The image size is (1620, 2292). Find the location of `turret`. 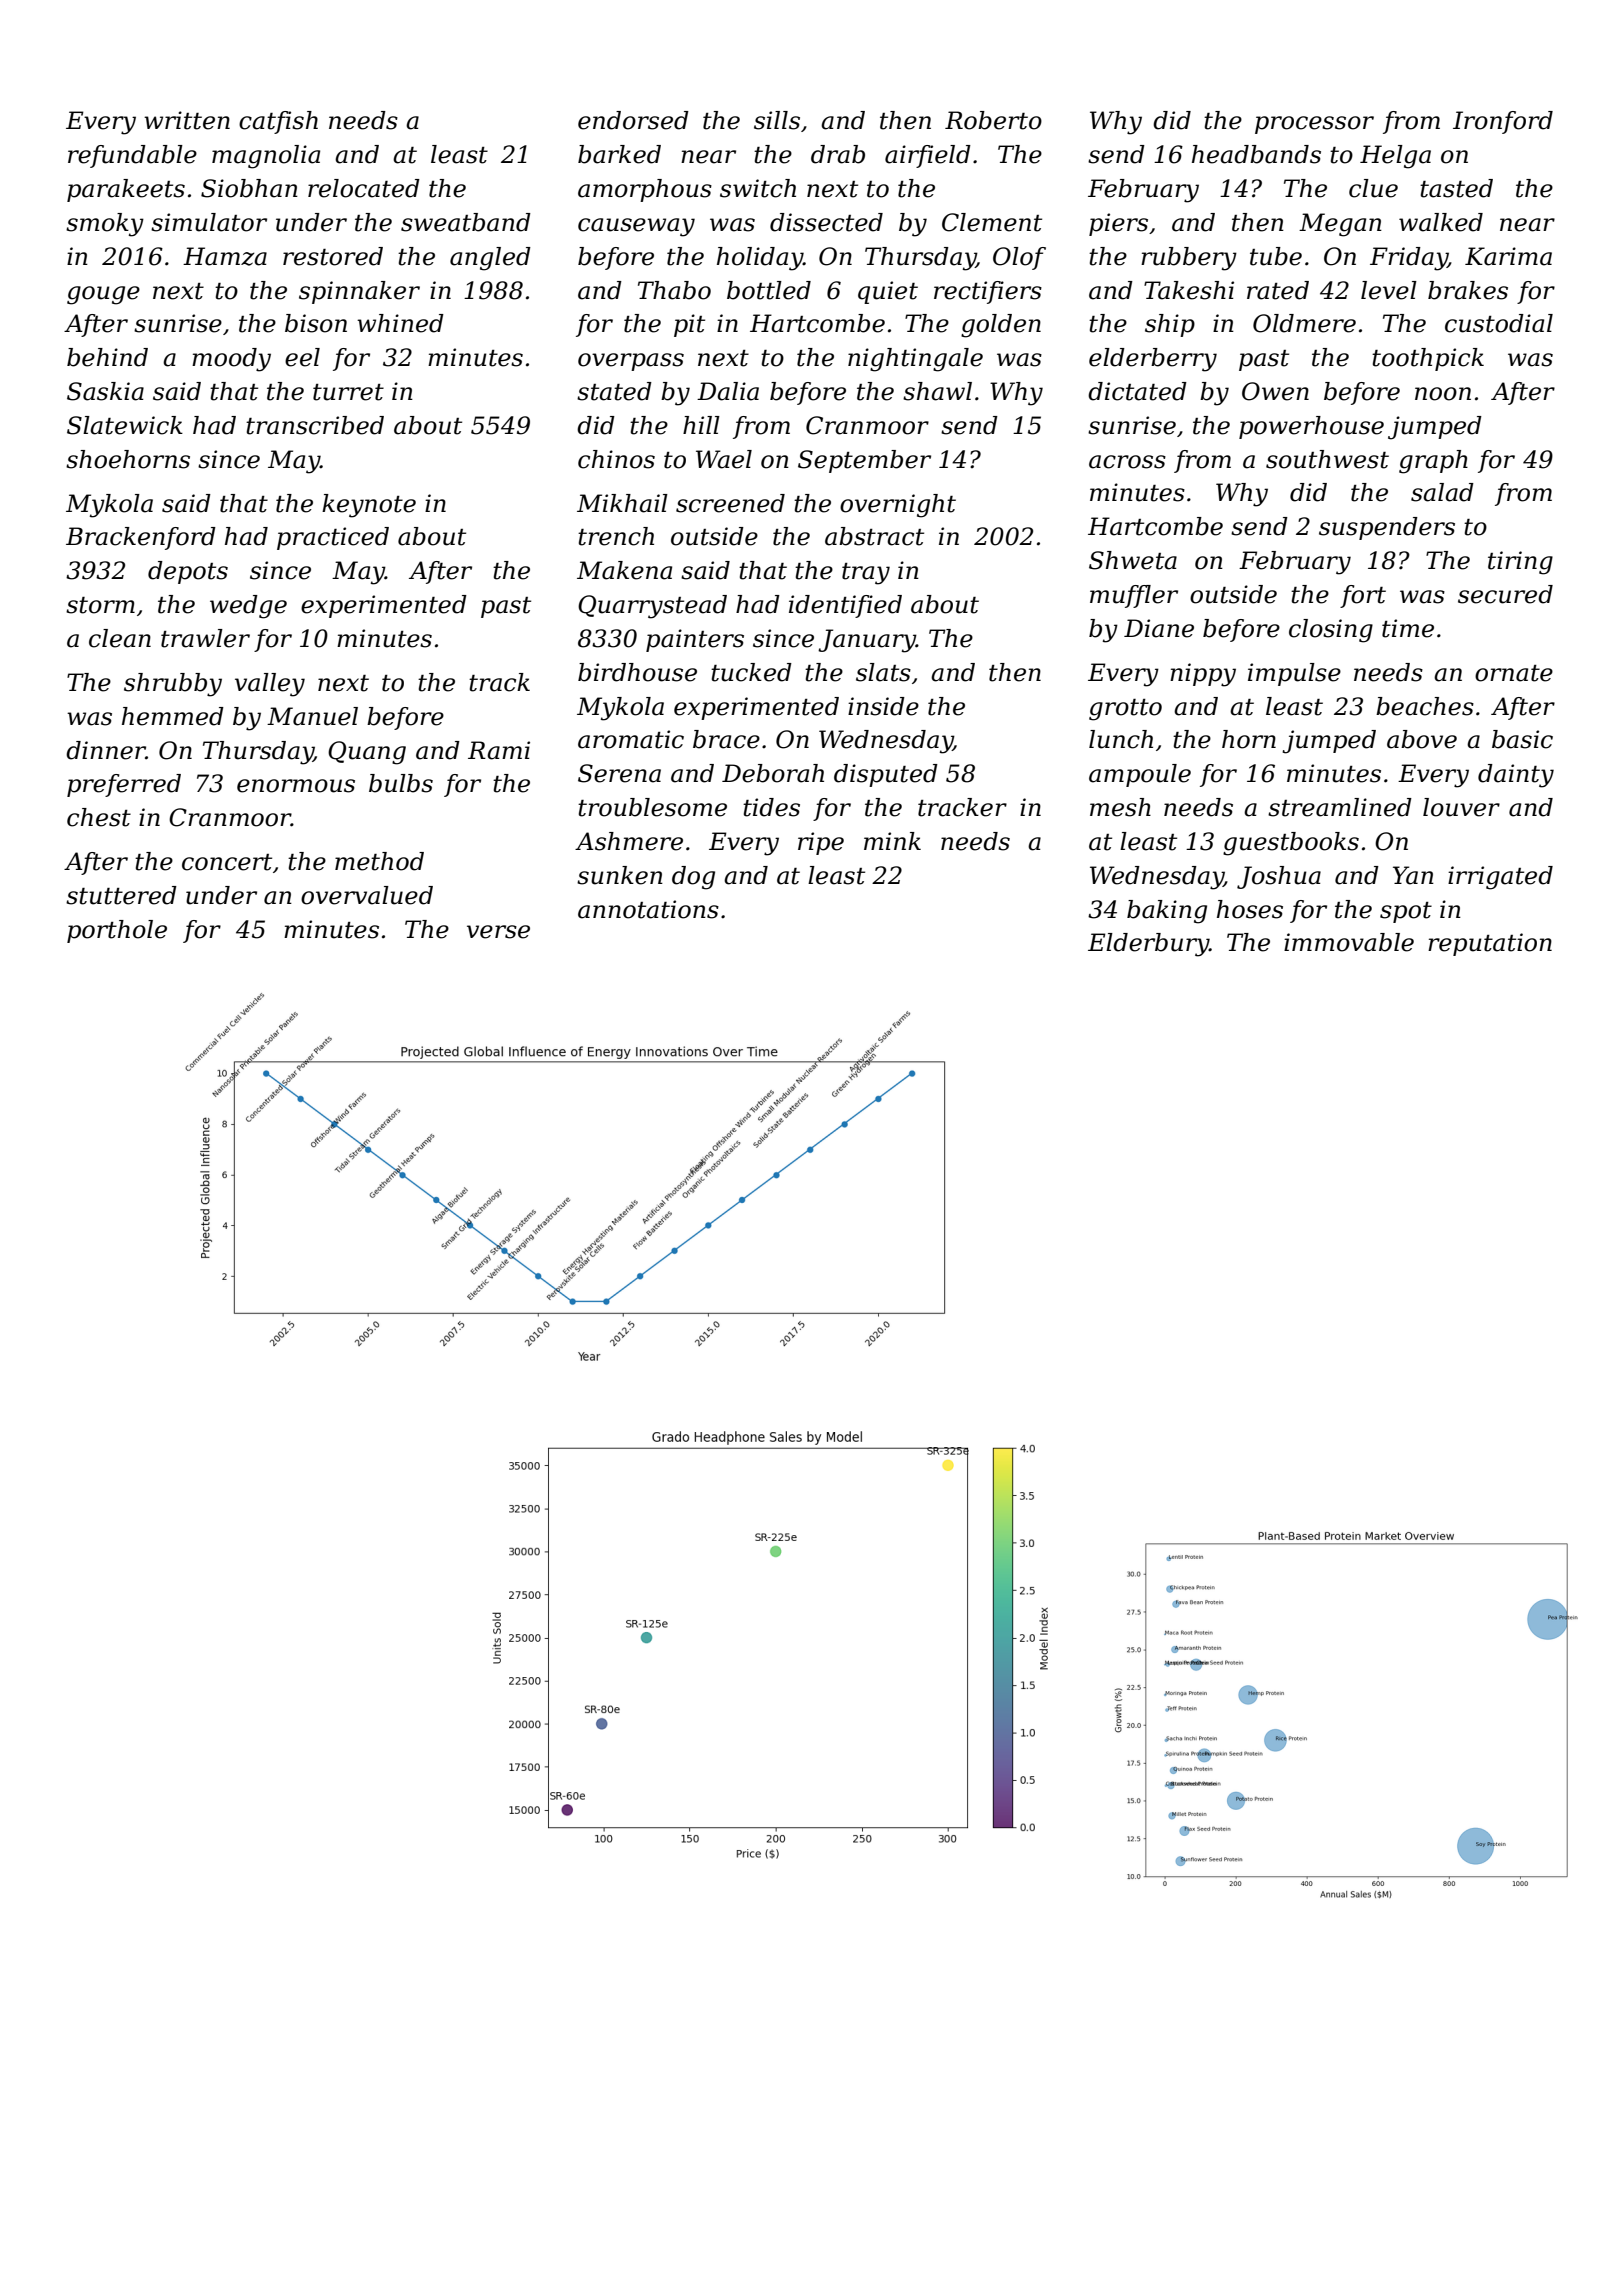

turret is located at coordinates (348, 392).
